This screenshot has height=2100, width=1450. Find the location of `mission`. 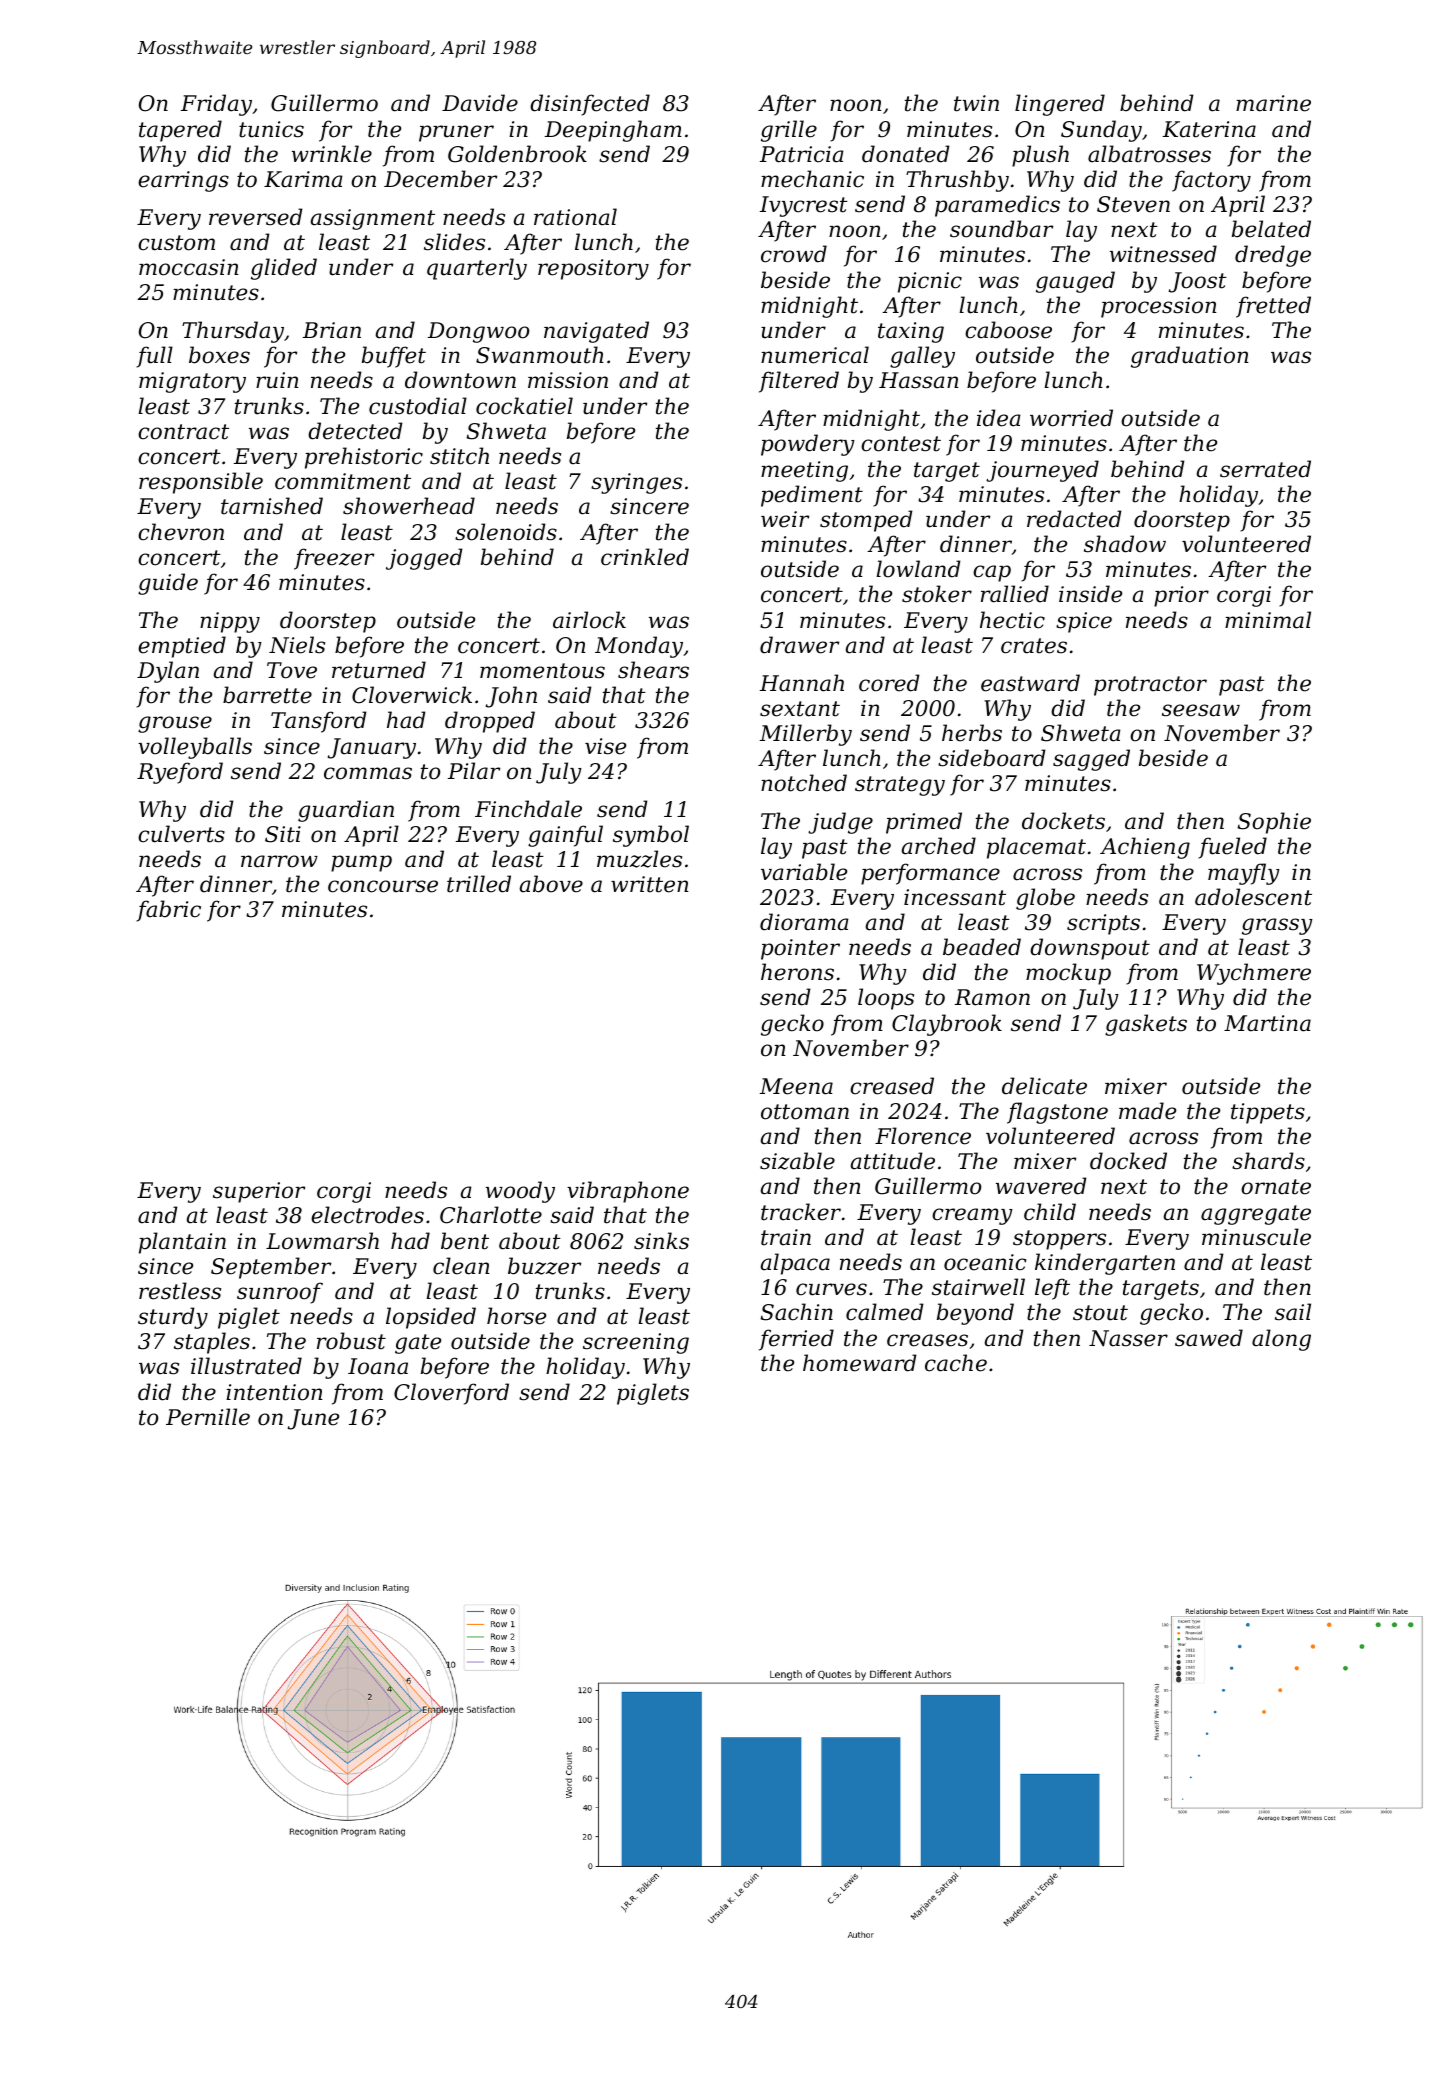

mission is located at coordinates (568, 380).
